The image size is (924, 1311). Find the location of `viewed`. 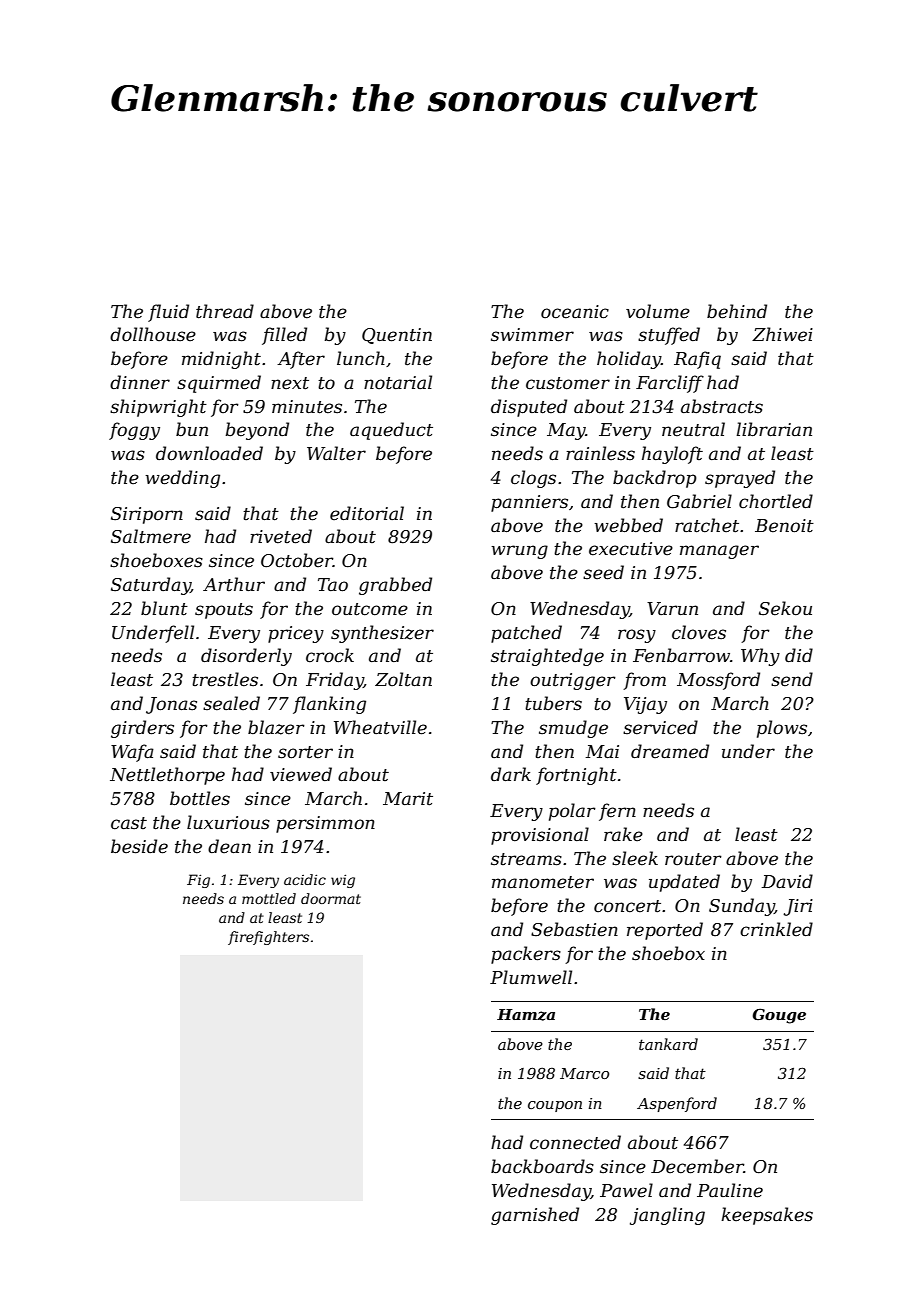

viewed is located at coordinates (301, 774).
